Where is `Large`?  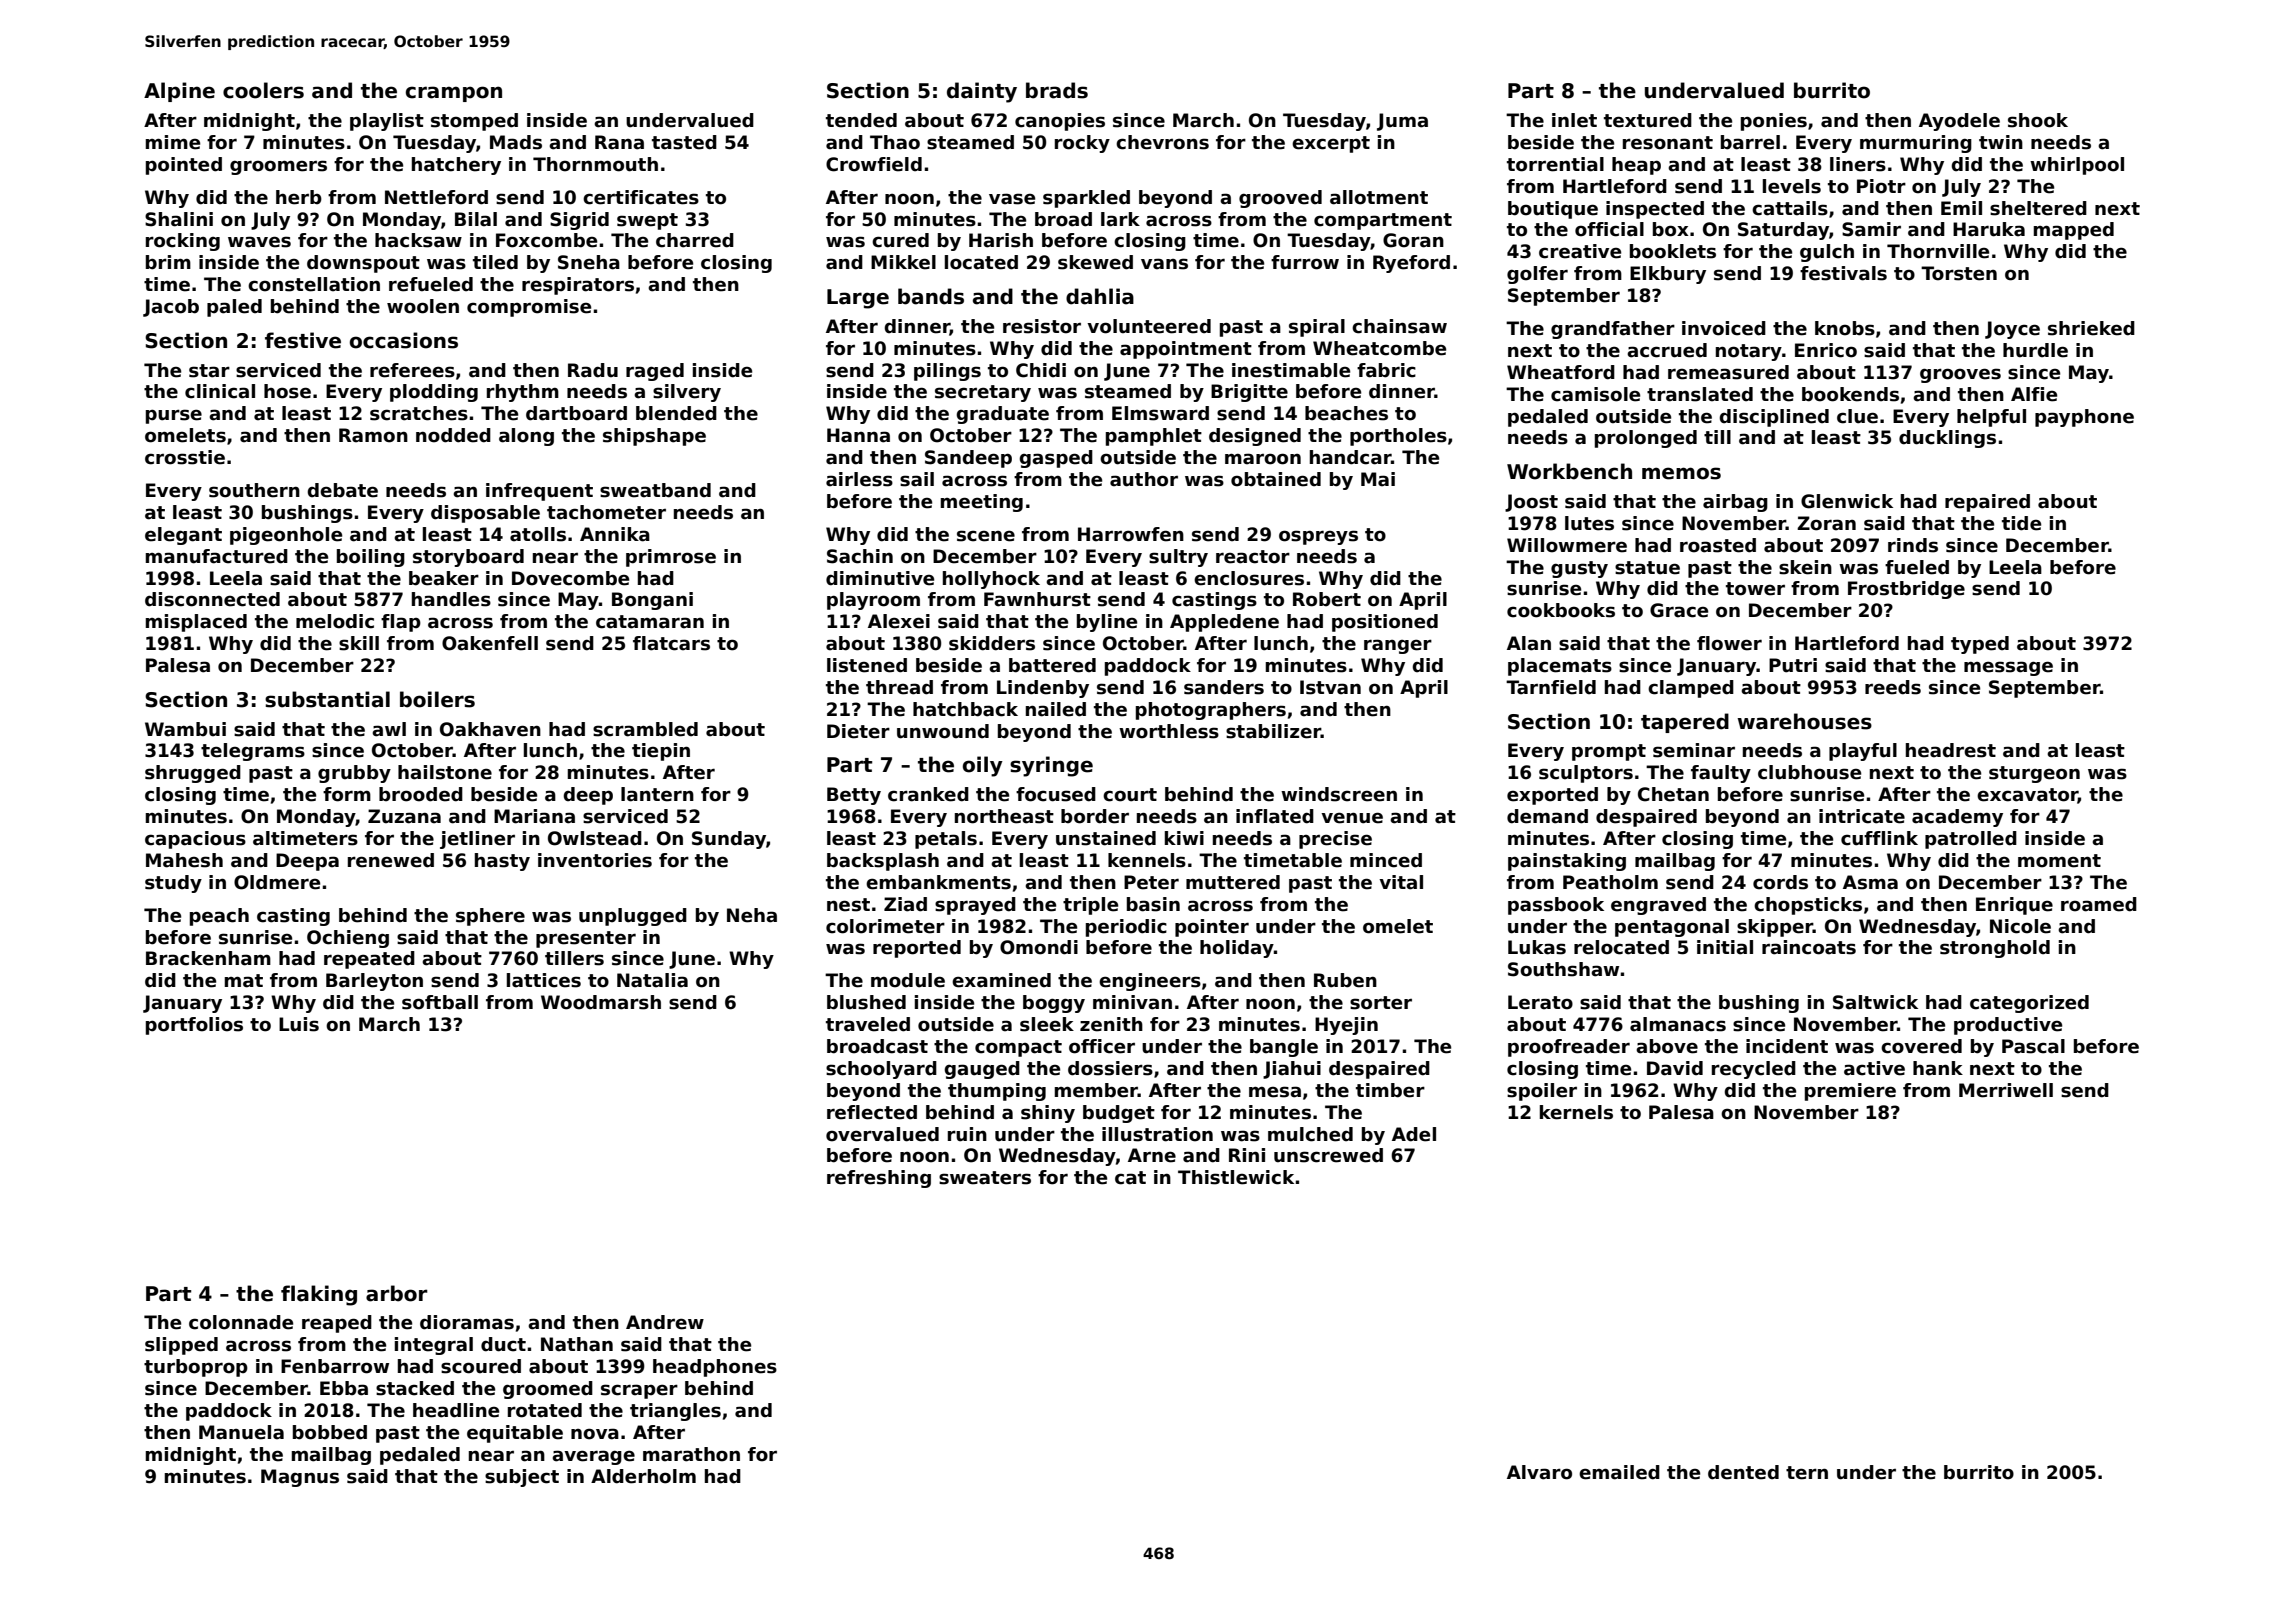 Large is located at coordinates (858, 299).
